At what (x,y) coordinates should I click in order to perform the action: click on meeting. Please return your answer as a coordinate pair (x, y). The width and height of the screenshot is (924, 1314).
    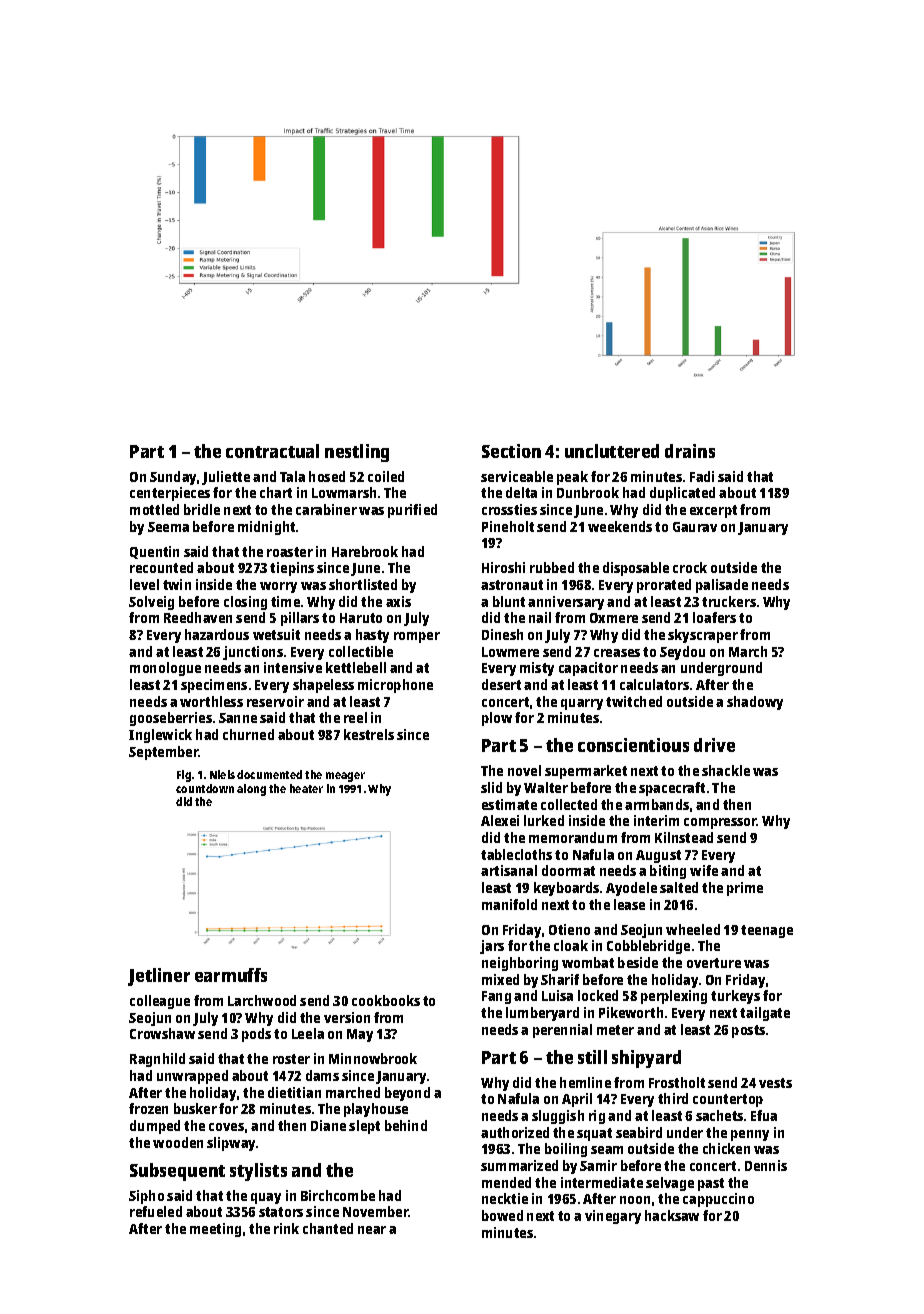
    Looking at the image, I should click on (215, 1230).
